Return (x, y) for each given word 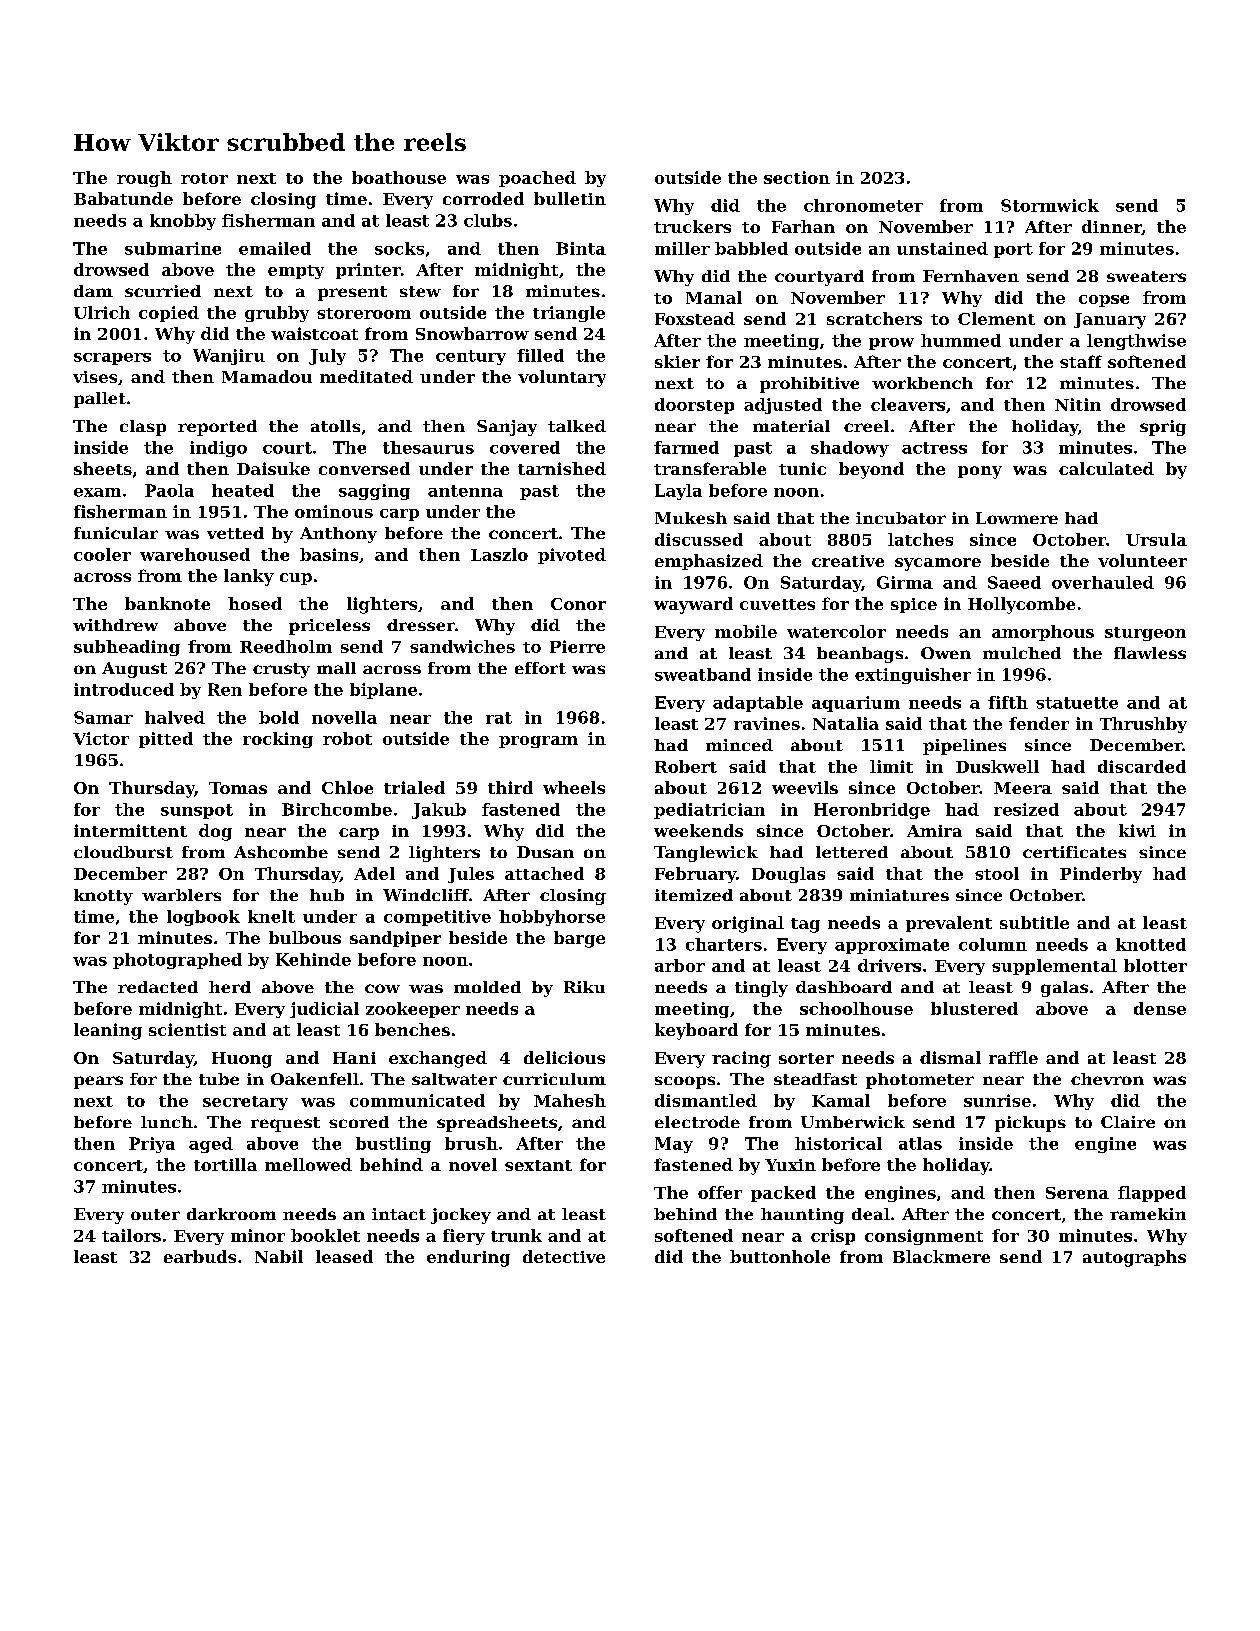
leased (344, 1256)
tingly (761, 989)
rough (144, 179)
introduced (124, 689)
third (510, 787)
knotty (103, 897)
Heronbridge (872, 811)
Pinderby (1101, 875)
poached (537, 179)
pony (980, 472)
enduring (468, 1258)
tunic (802, 468)
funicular (116, 533)
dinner (1112, 227)
